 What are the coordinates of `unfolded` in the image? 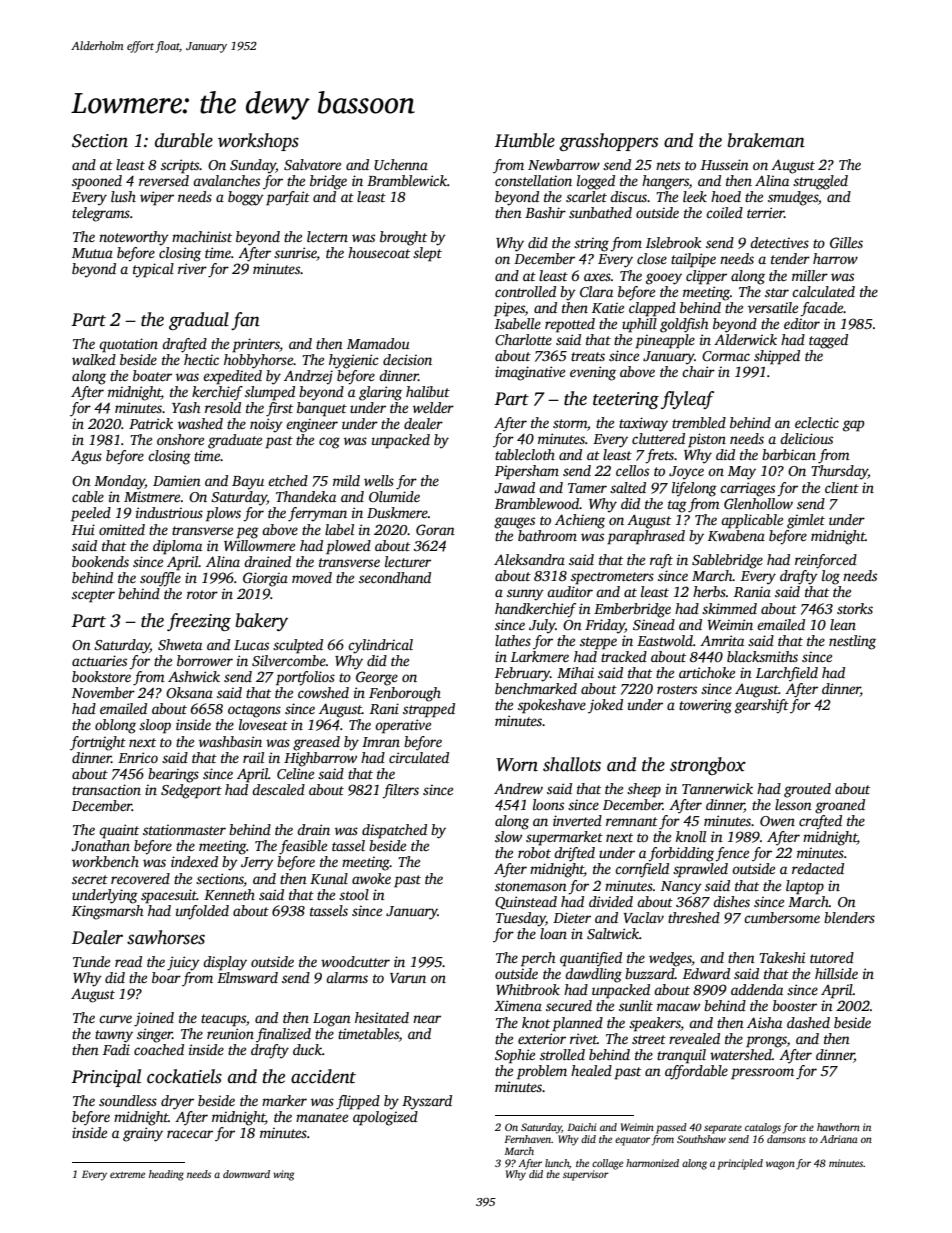 It's located at (202, 912).
